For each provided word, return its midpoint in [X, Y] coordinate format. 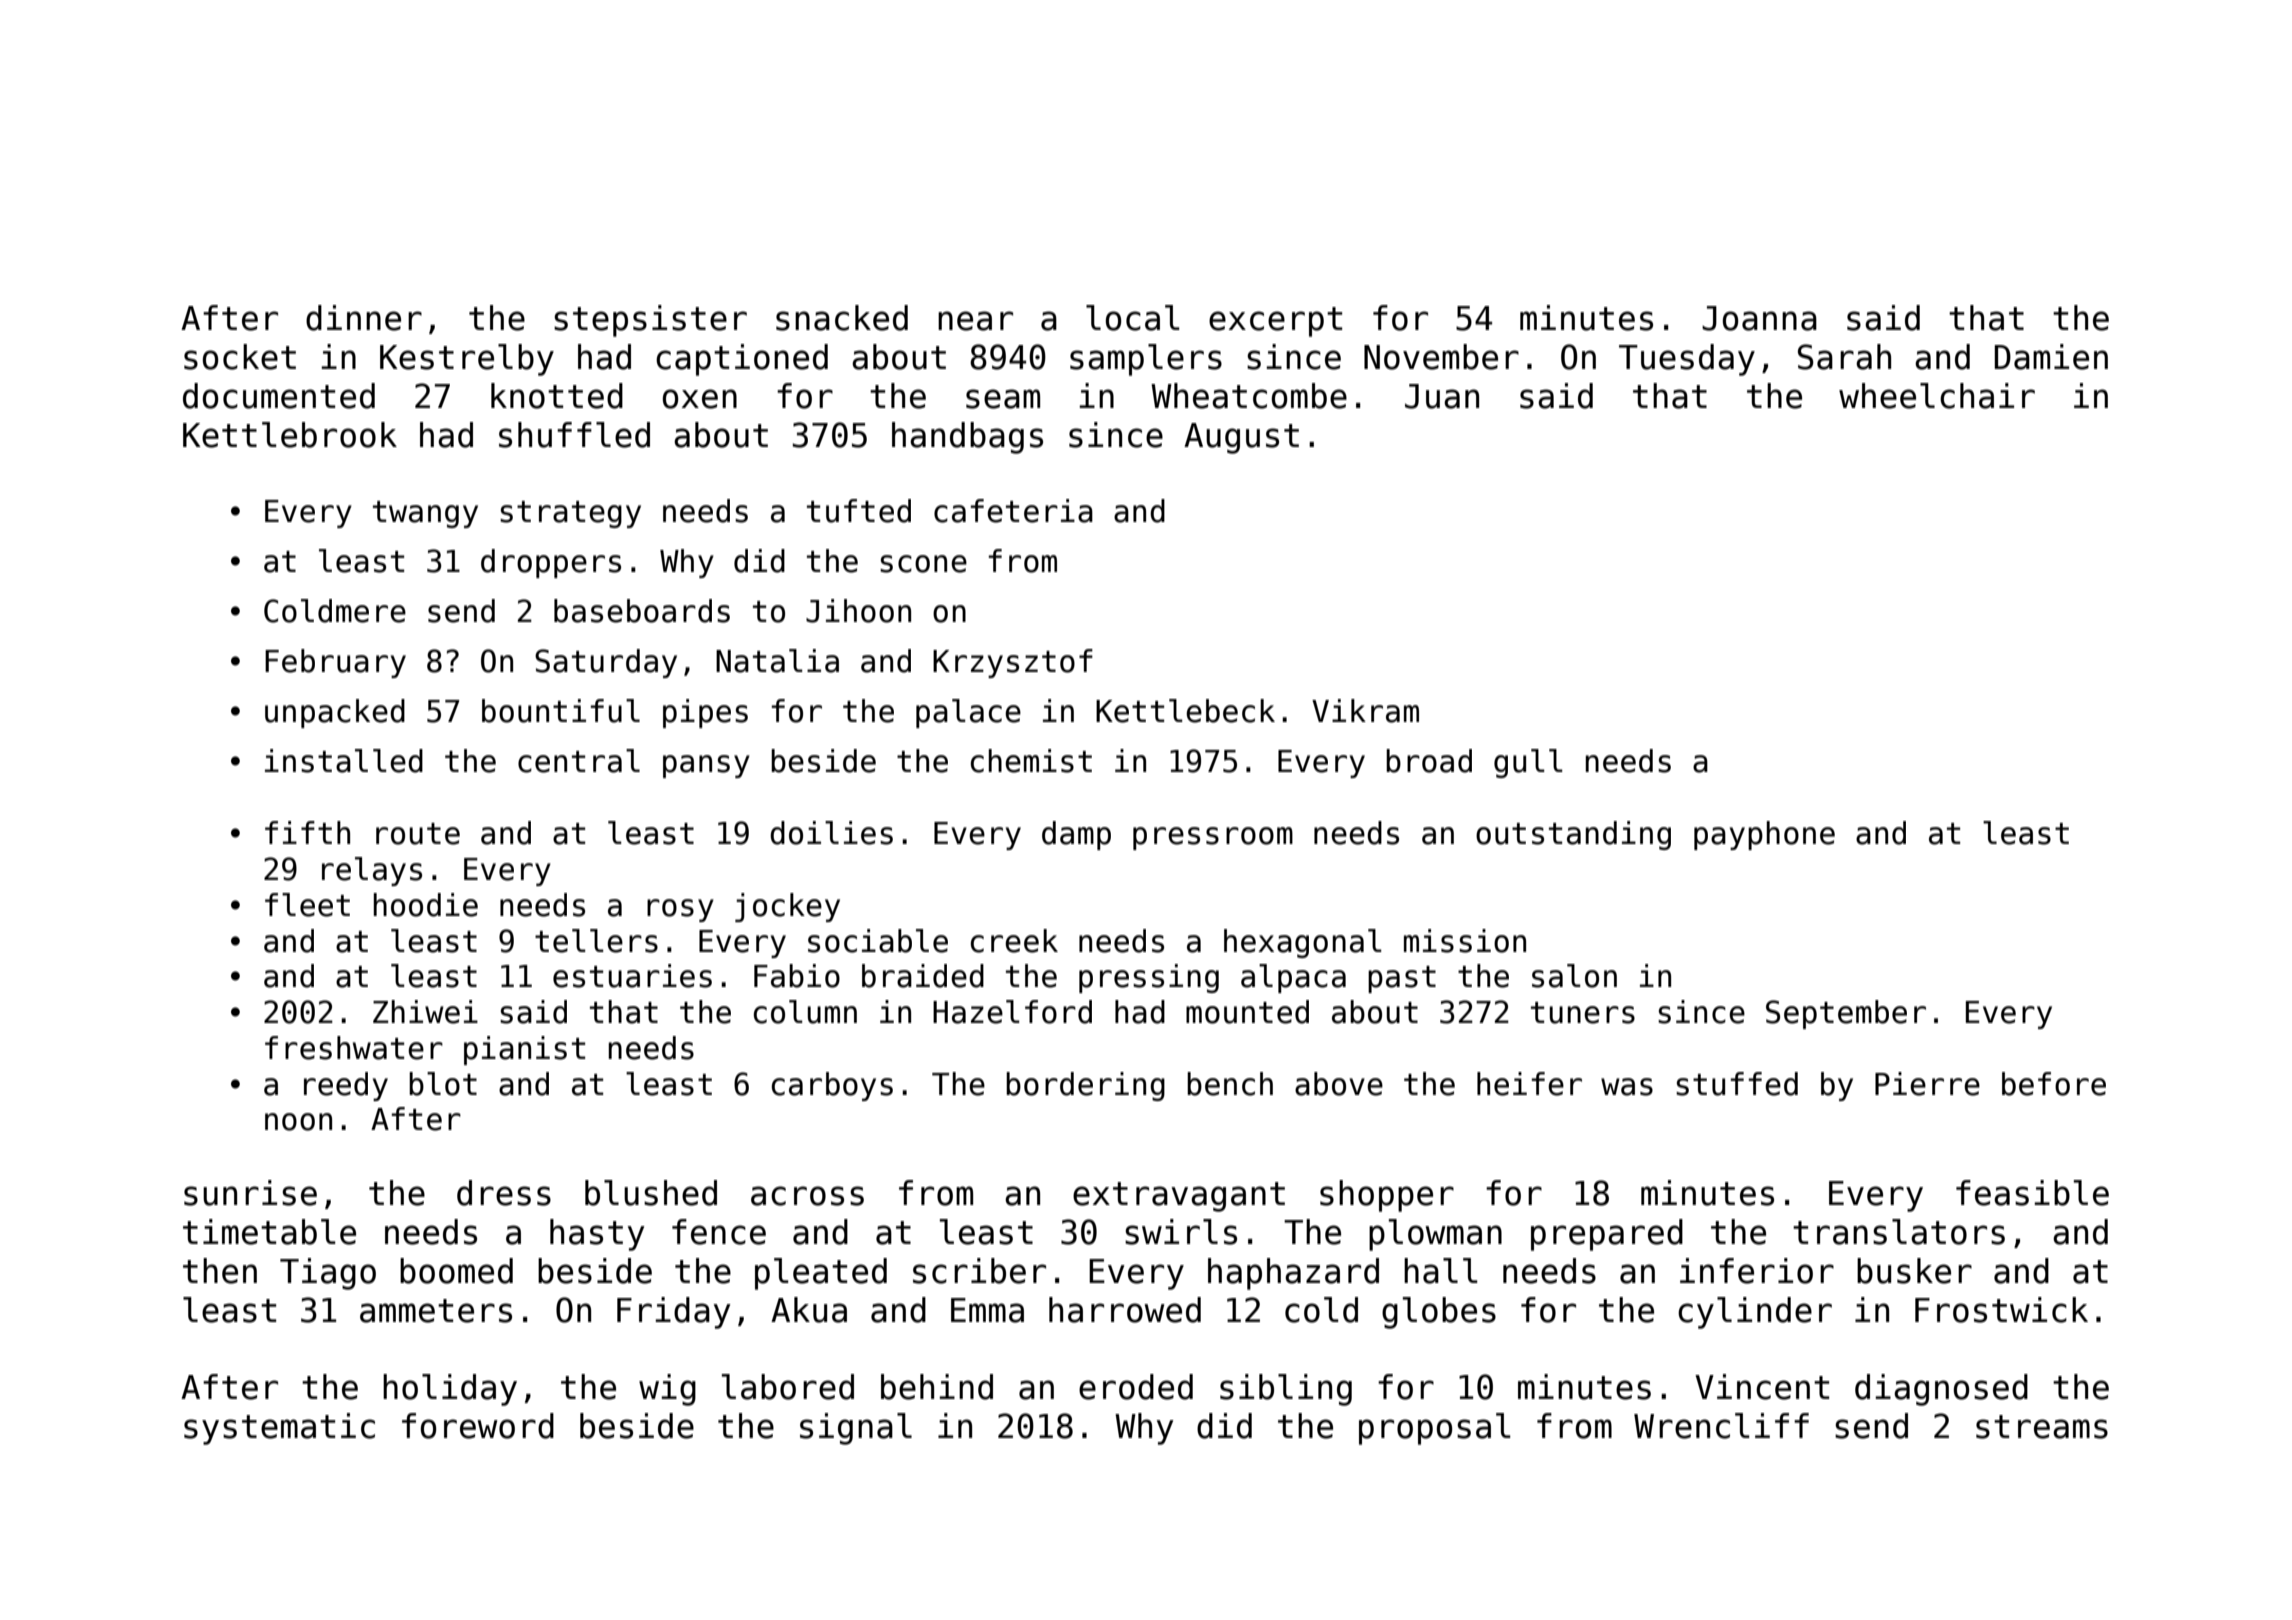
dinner [364, 318]
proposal [1435, 1429]
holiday [450, 1390]
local [1133, 318]
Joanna [1759, 318]
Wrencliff [1721, 1426]
